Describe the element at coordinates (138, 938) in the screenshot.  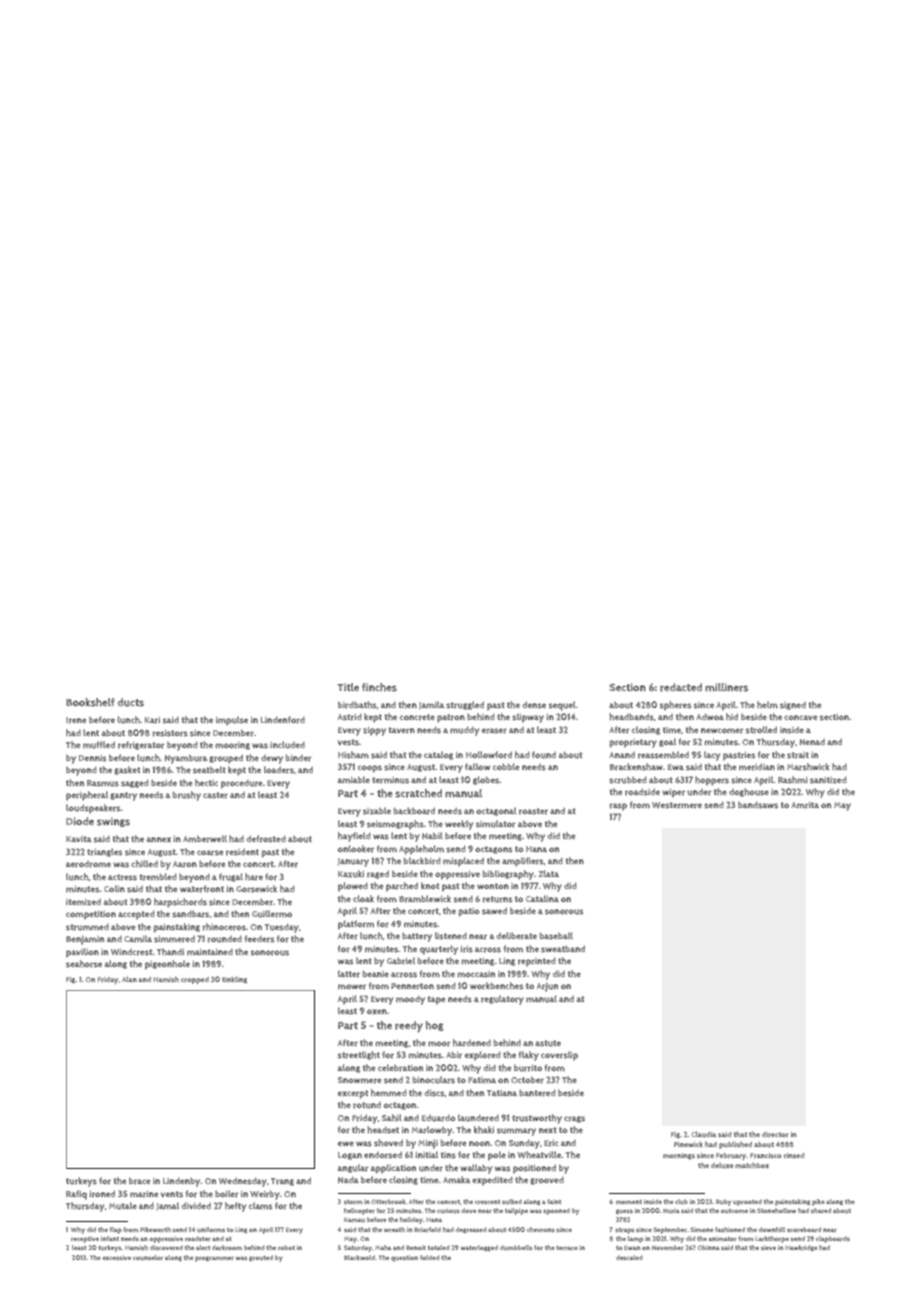
I see `Camila` at that location.
